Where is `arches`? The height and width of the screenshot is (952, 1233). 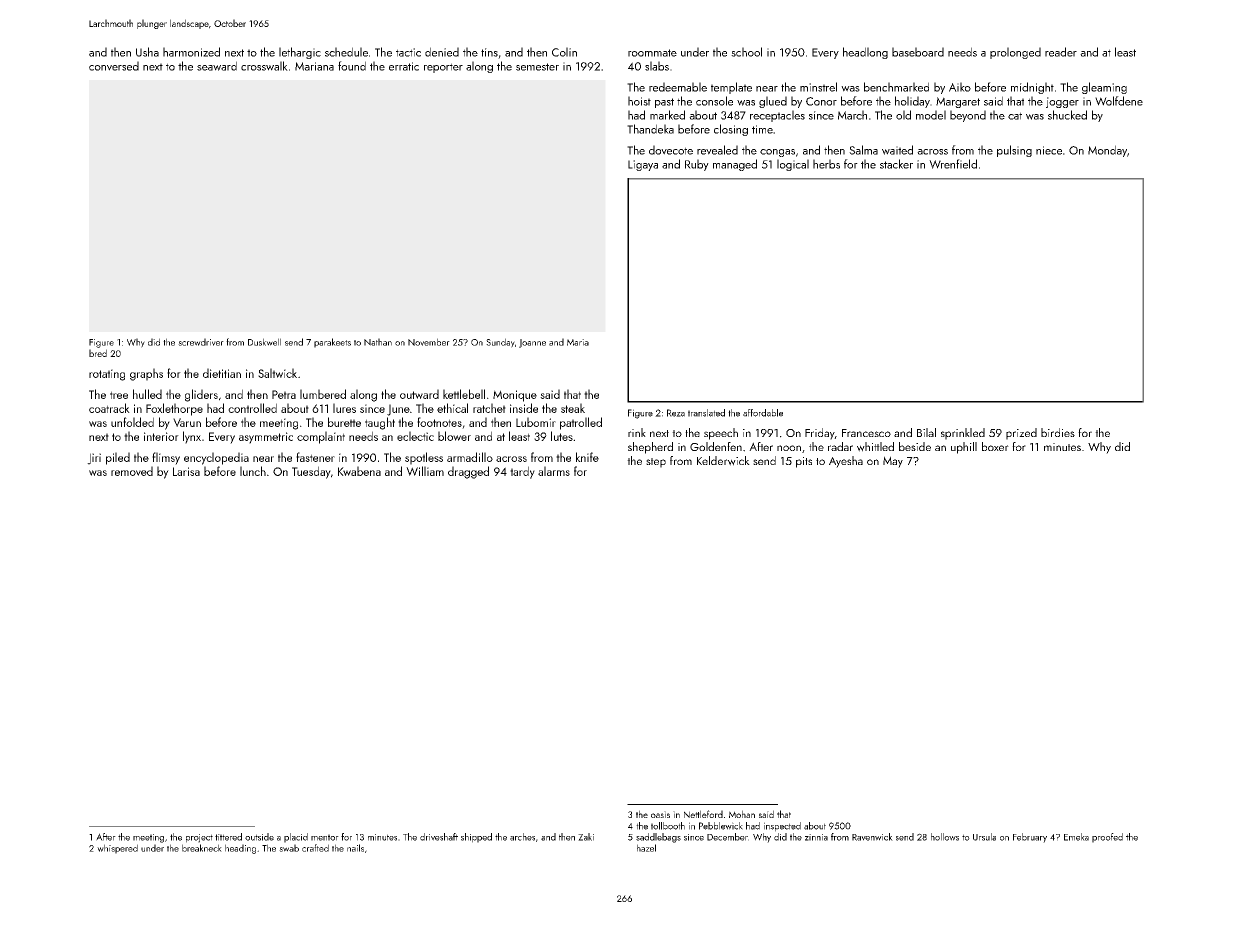 arches is located at coordinates (522, 837).
